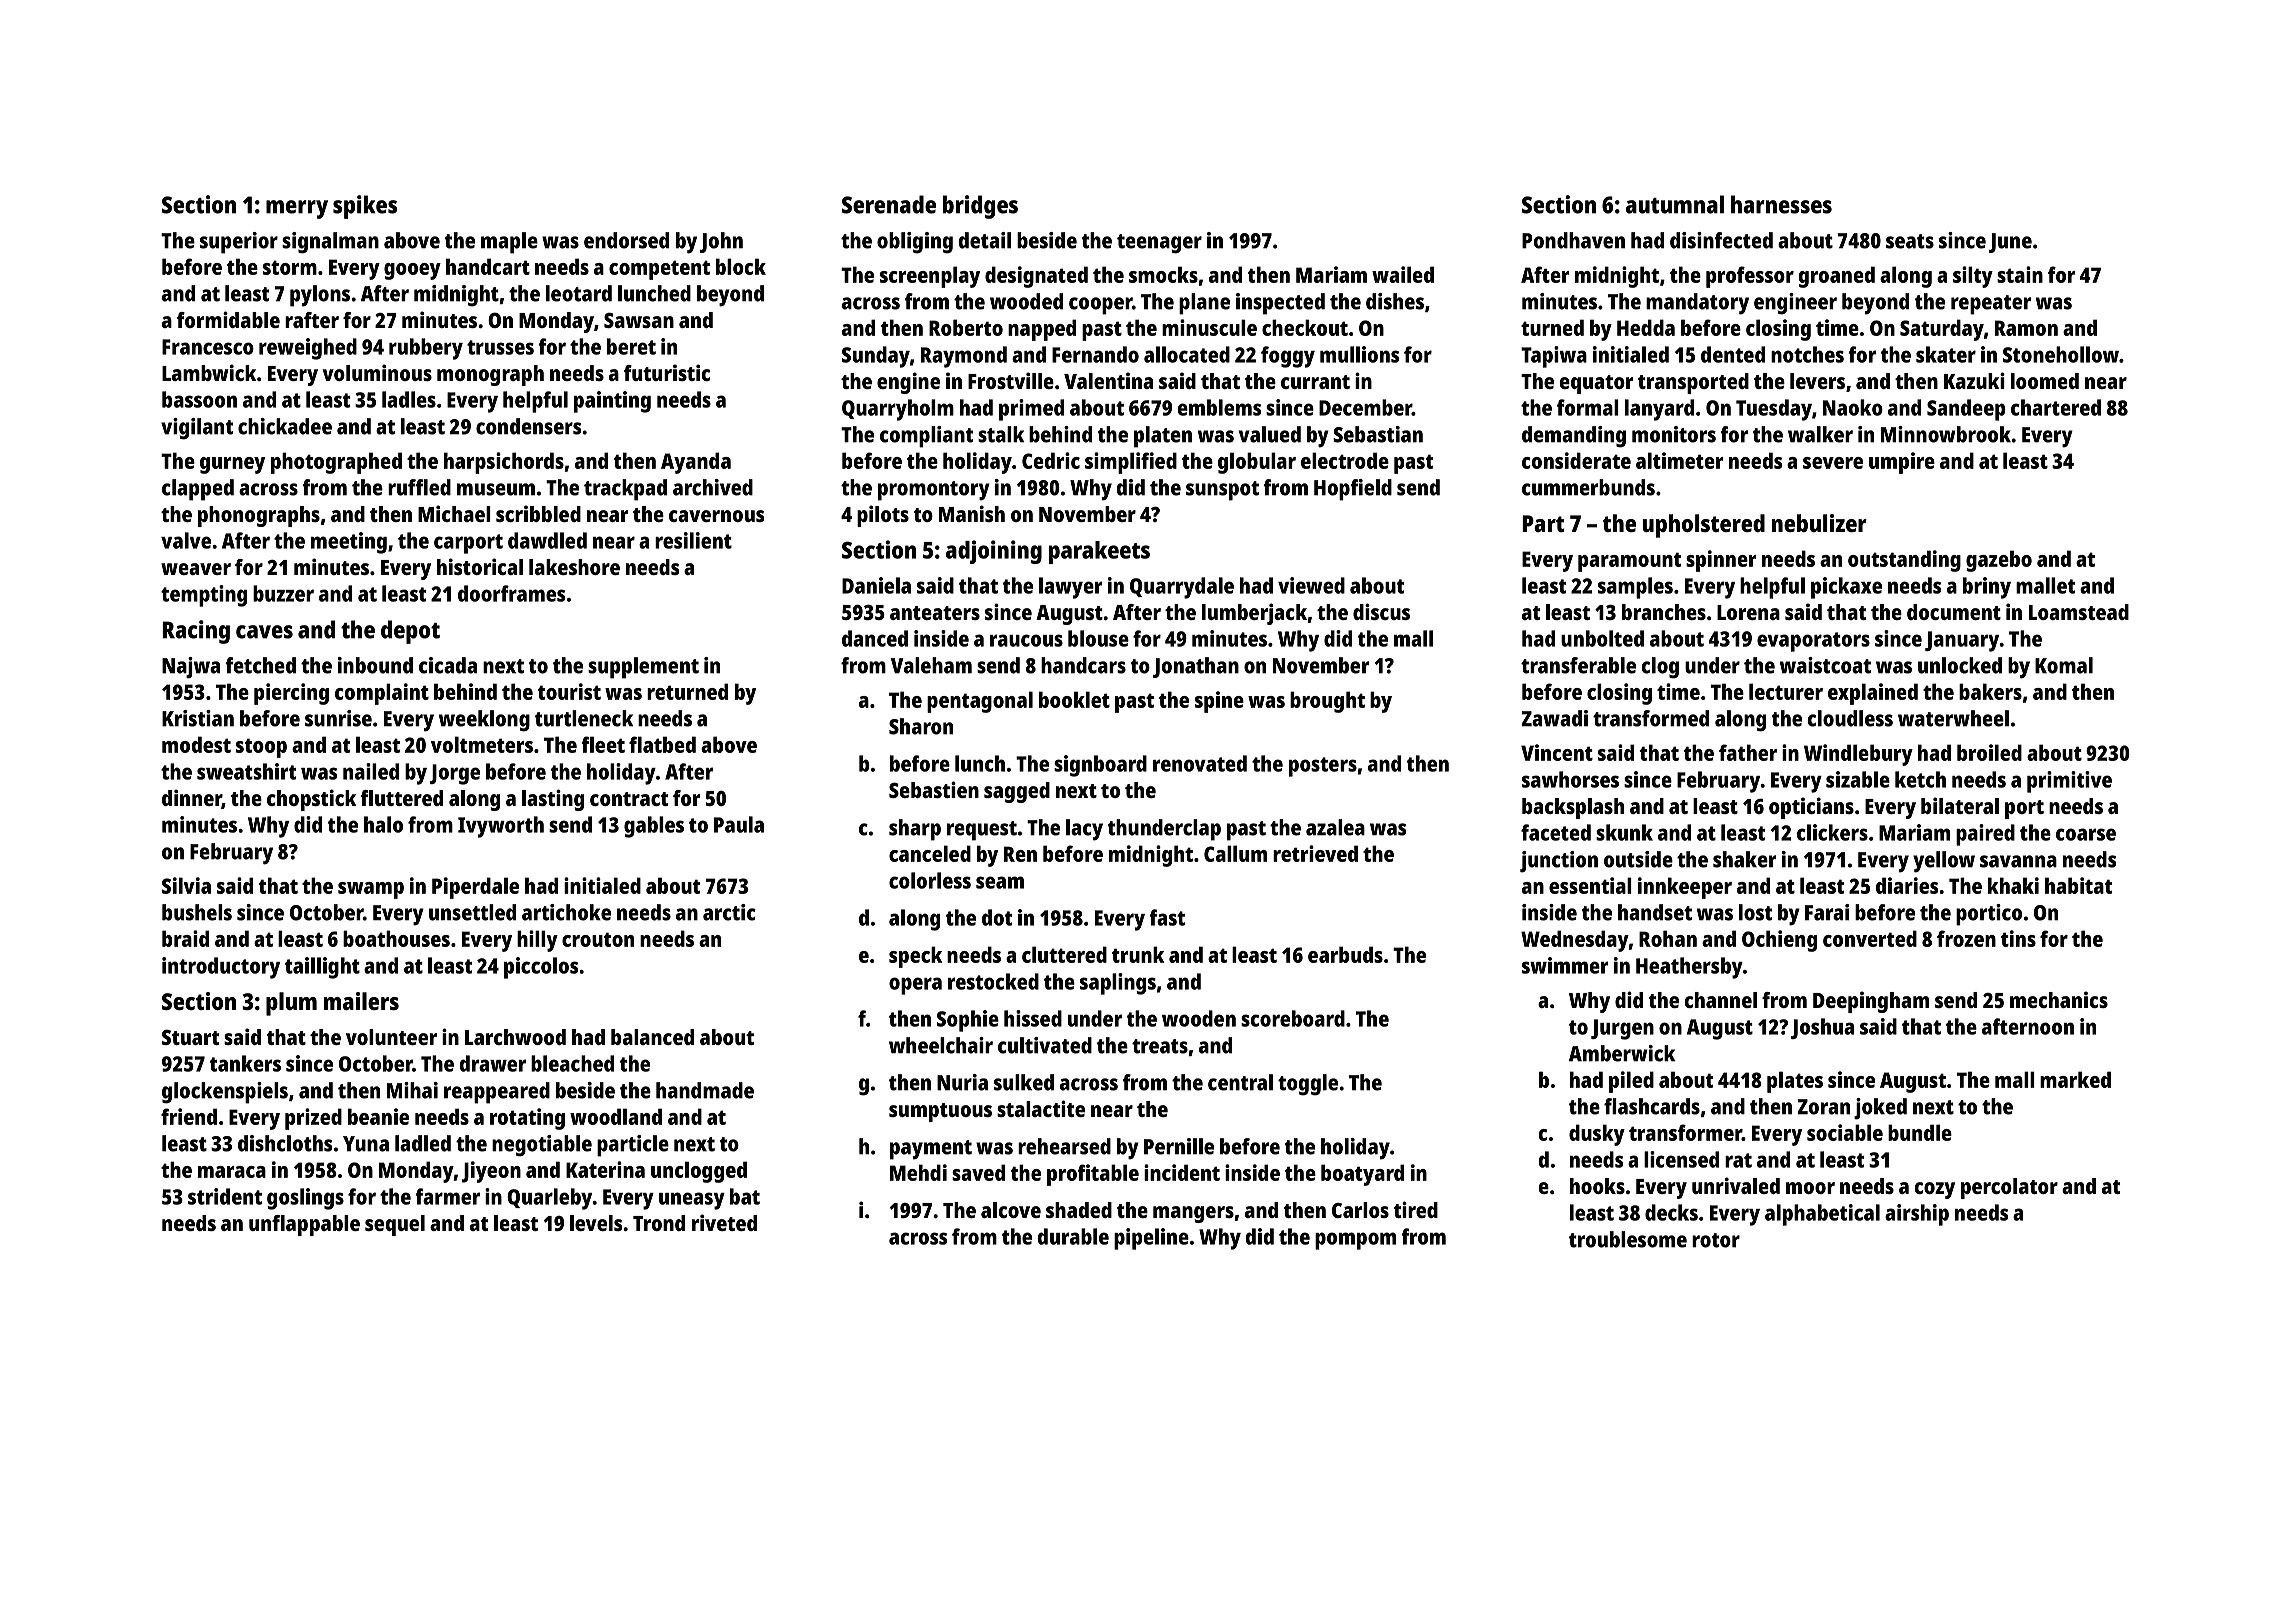 This page has width=2292, height=1620. I want to click on Loamstead, so click(2079, 612).
